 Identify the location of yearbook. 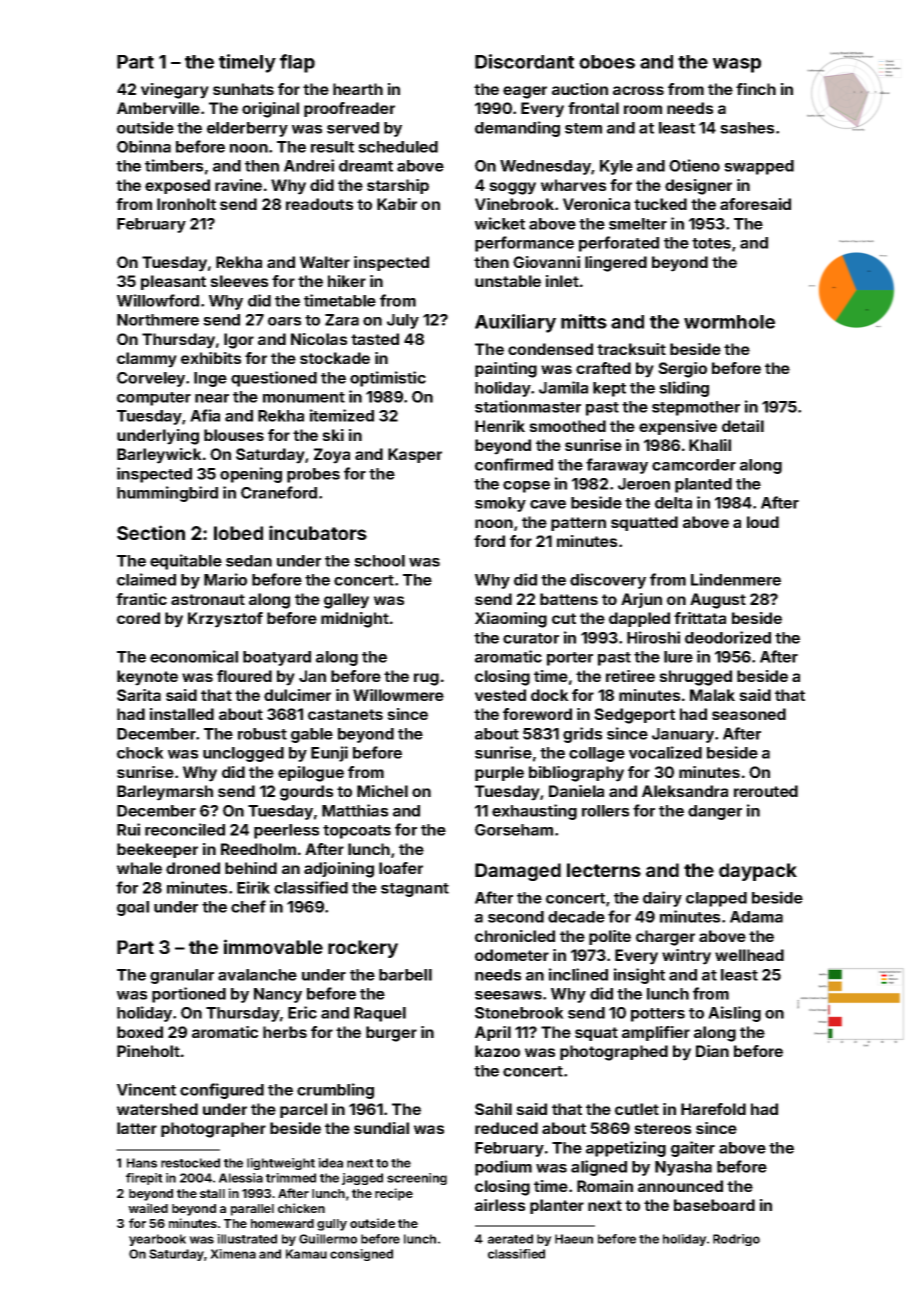
(157, 1240).
